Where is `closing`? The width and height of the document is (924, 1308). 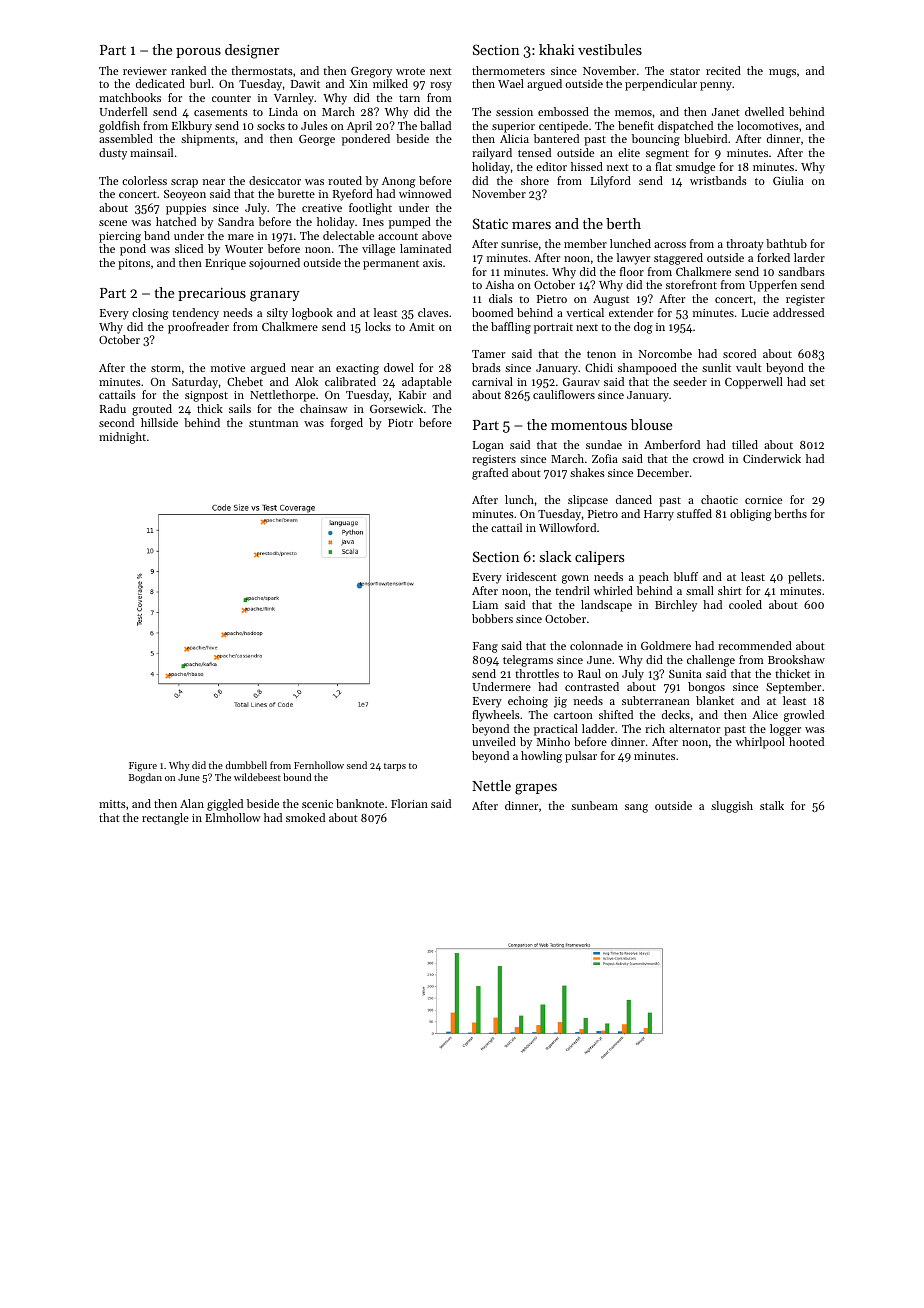 closing is located at coordinates (150, 314).
